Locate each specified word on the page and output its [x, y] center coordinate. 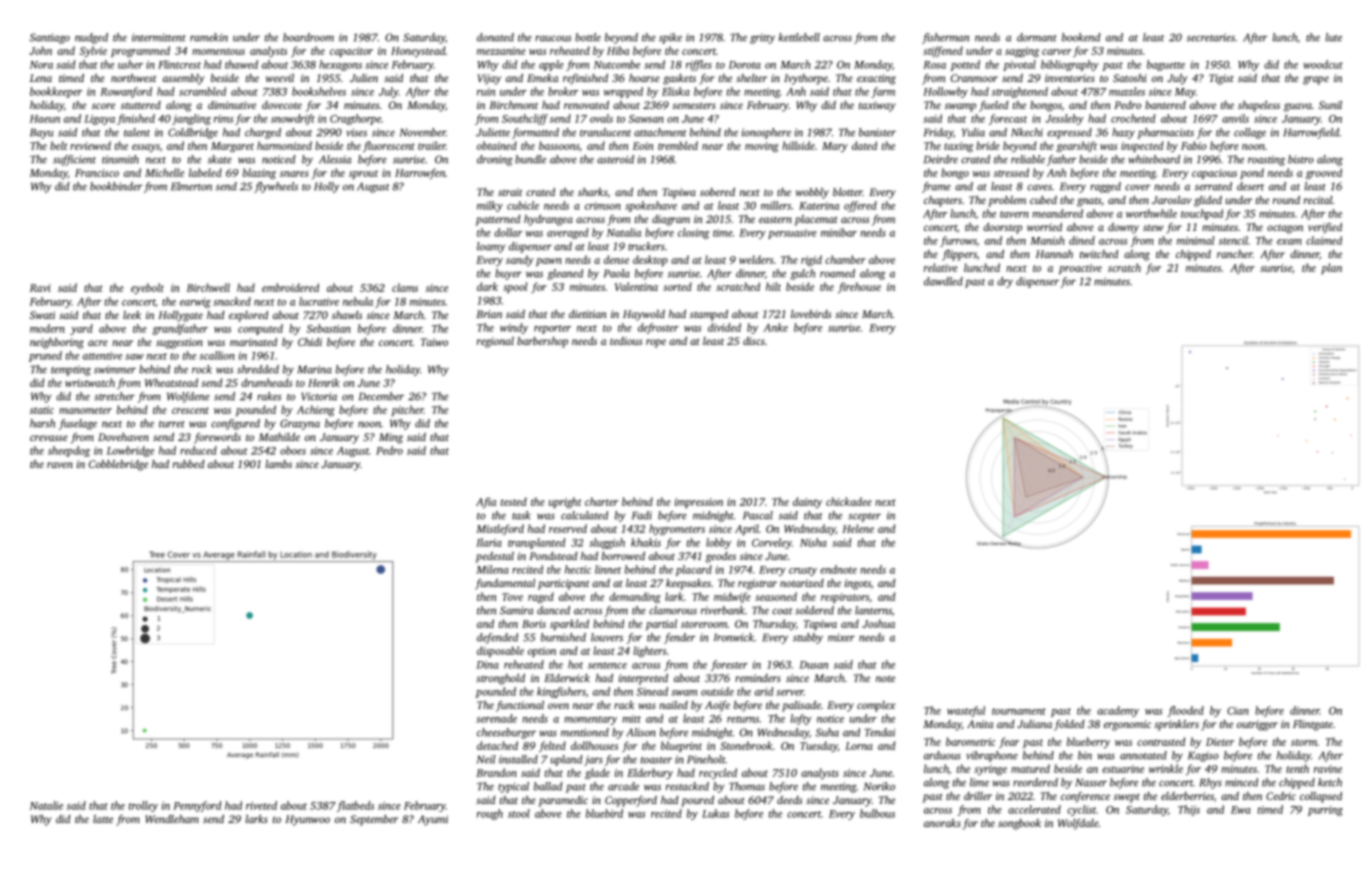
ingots [858, 584]
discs [754, 341]
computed [260, 329]
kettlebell [799, 37]
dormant [1037, 37]
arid [764, 691]
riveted [261, 805]
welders [756, 259]
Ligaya [99, 120]
